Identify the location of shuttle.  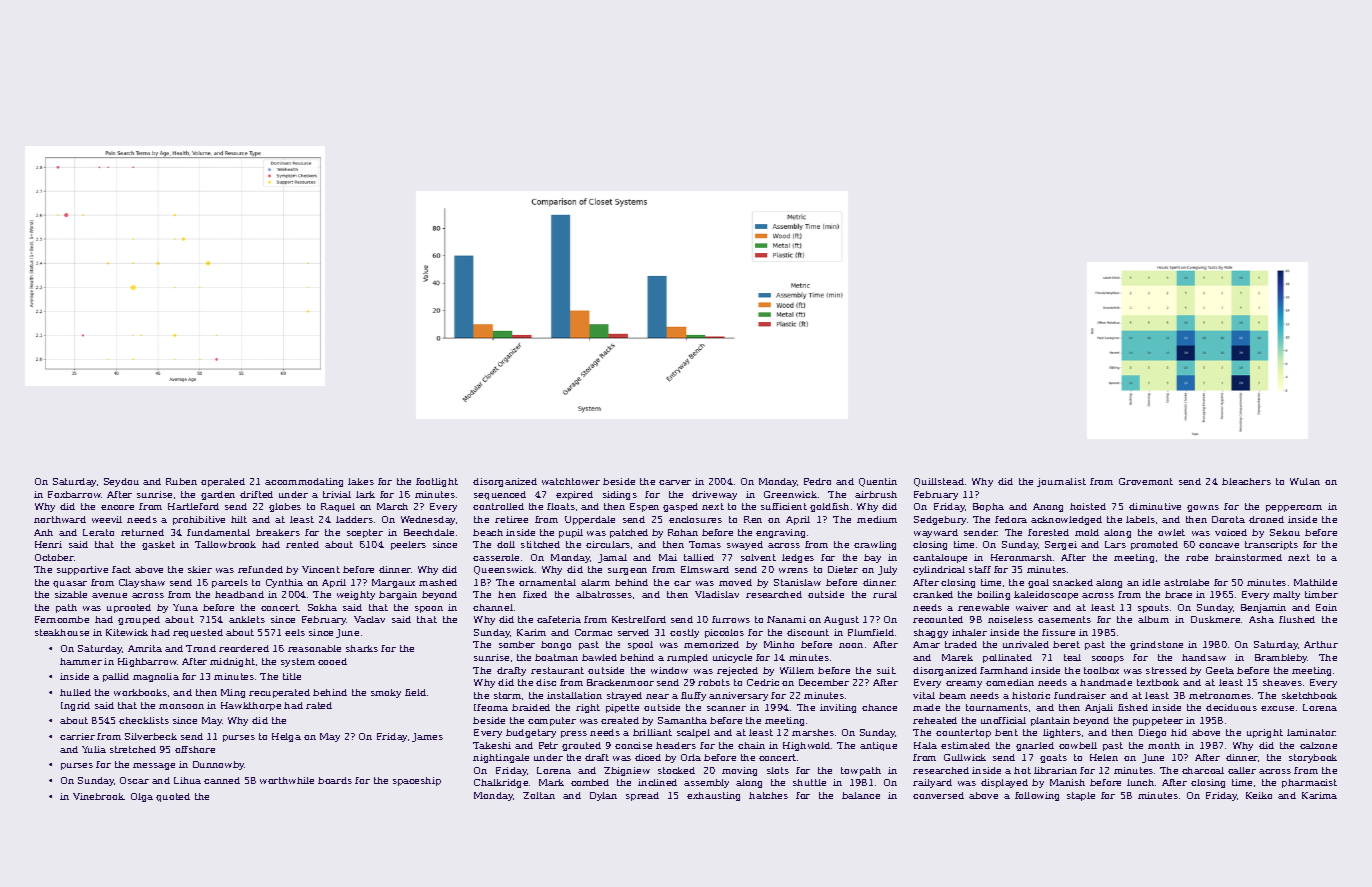
(809, 782).
